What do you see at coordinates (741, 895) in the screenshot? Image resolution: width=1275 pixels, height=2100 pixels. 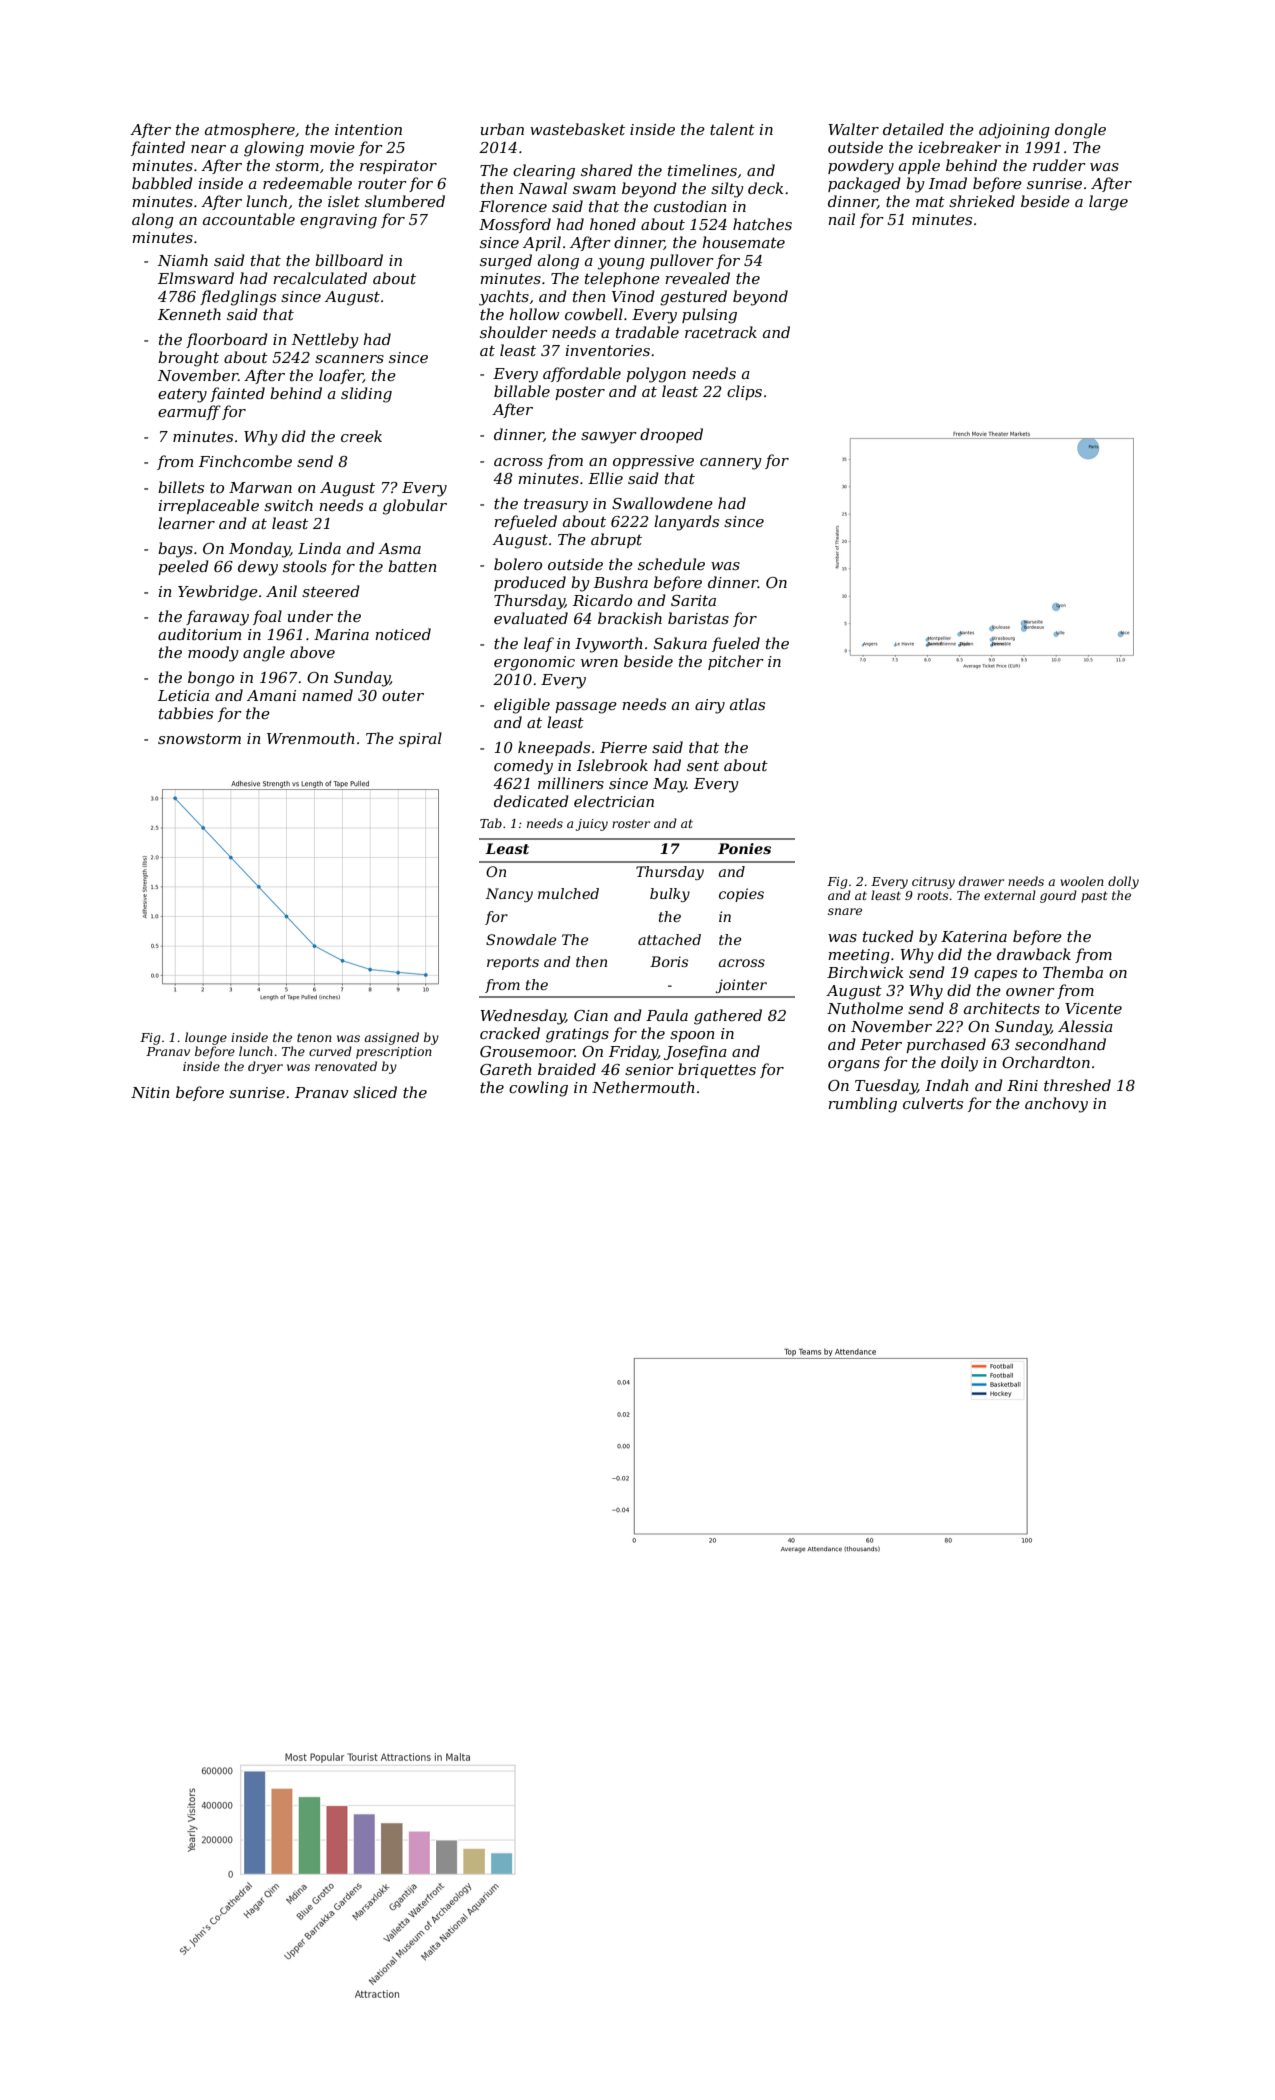 I see `copies` at bounding box center [741, 895].
